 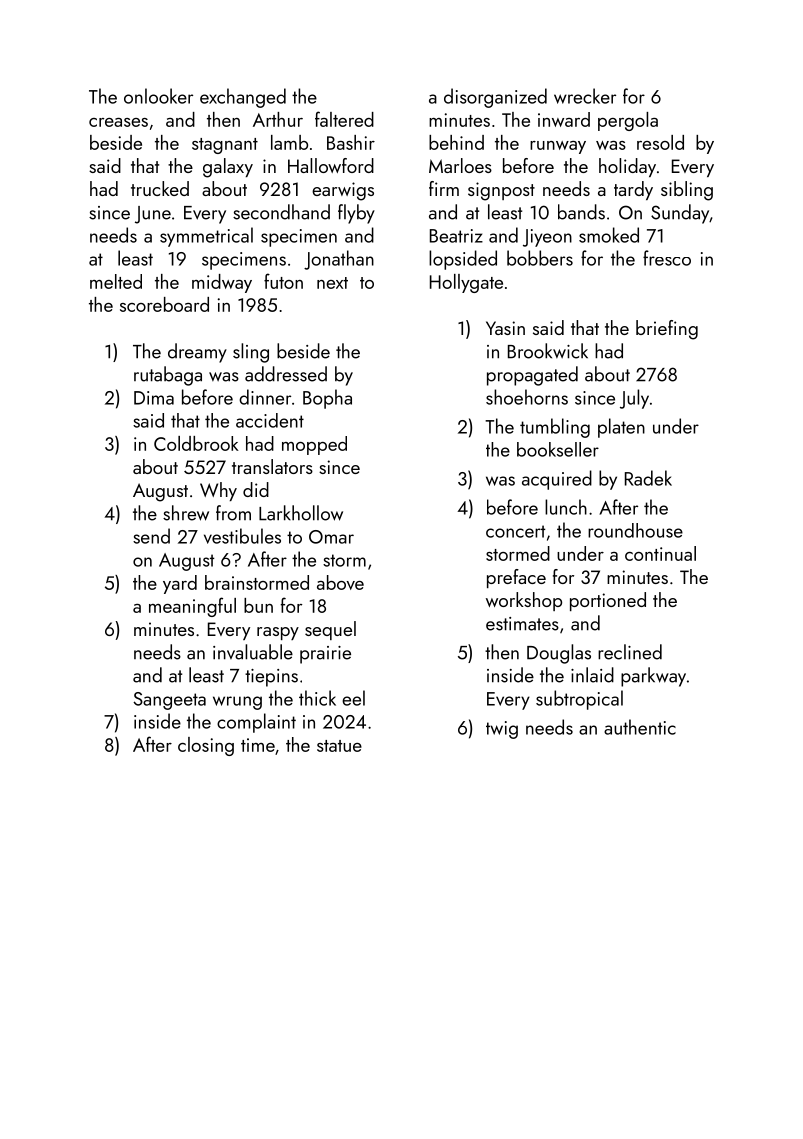 What do you see at coordinates (327, 399) in the document?
I see `Bopha` at bounding box center [327, 399].
